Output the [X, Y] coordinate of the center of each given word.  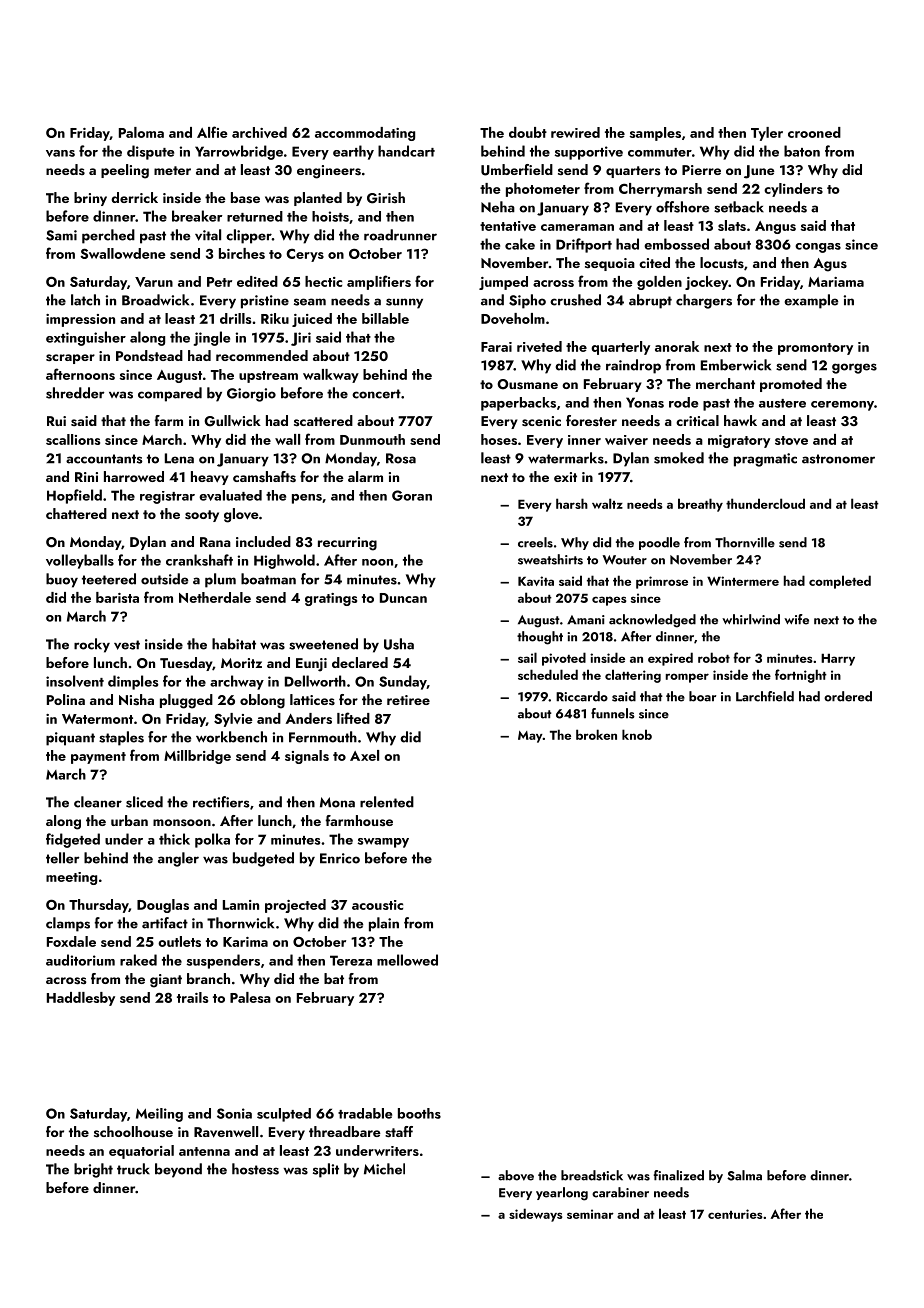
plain [384, 924]
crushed [575, 300]
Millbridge [197, 757]
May [530, 737]
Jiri [301, 339]
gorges [854, 368]
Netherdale [215, 597]
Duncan [403, 598]
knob [637, 734]
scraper [70, 359]
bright [93, 1170]
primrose [662, 582]
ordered [848, 696]
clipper [249, 236]
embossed [676, 244]
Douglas [163, 906]
